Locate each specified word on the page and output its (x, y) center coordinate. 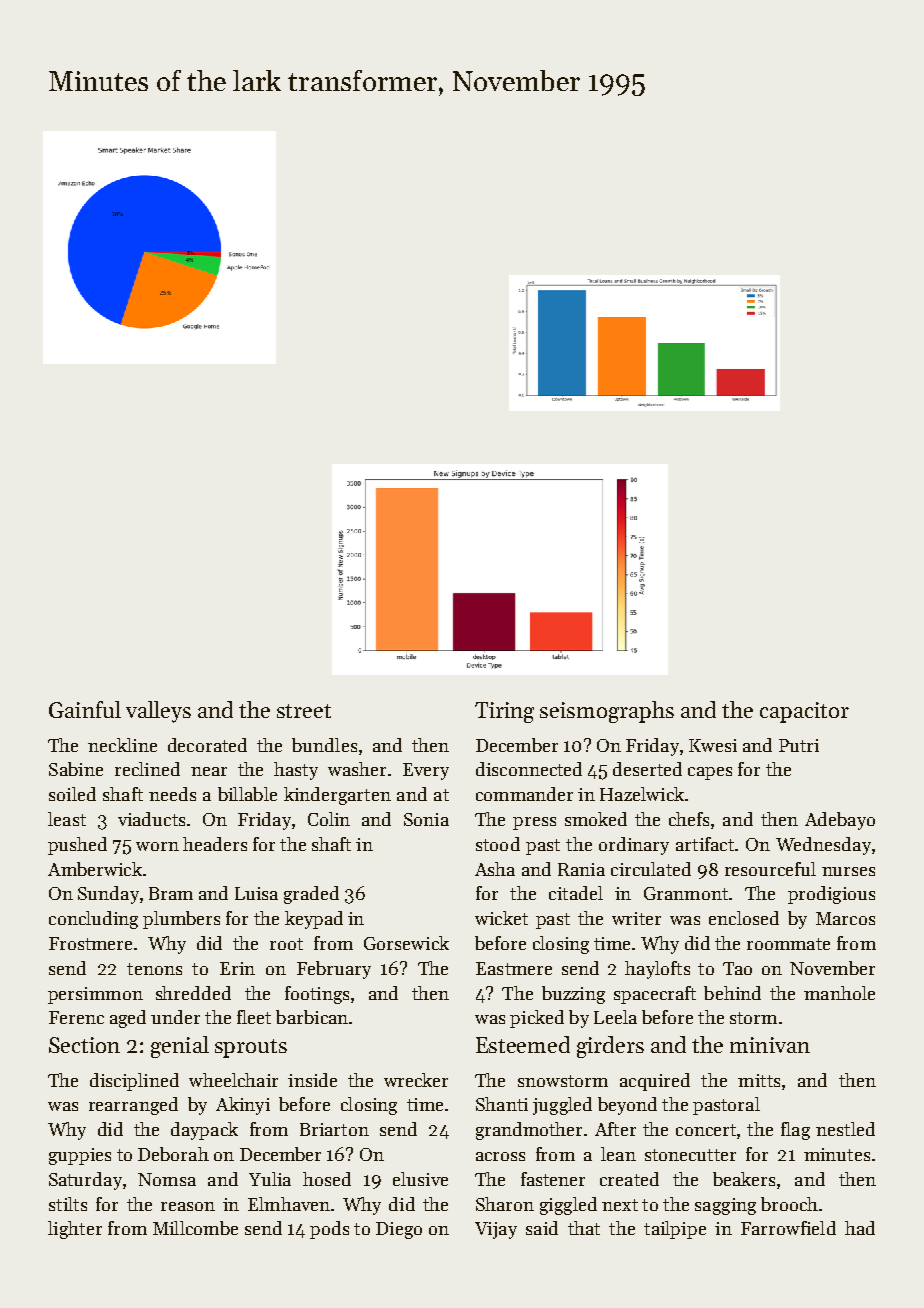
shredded (193, 993)
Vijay (496, 1230)
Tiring (504, 712)
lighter (75, 1230)
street (304, 711)
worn (157, 846)
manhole (839, 993)
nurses (848, 871)
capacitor (804, 712)
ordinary (634, 846)
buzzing (573, 995)
